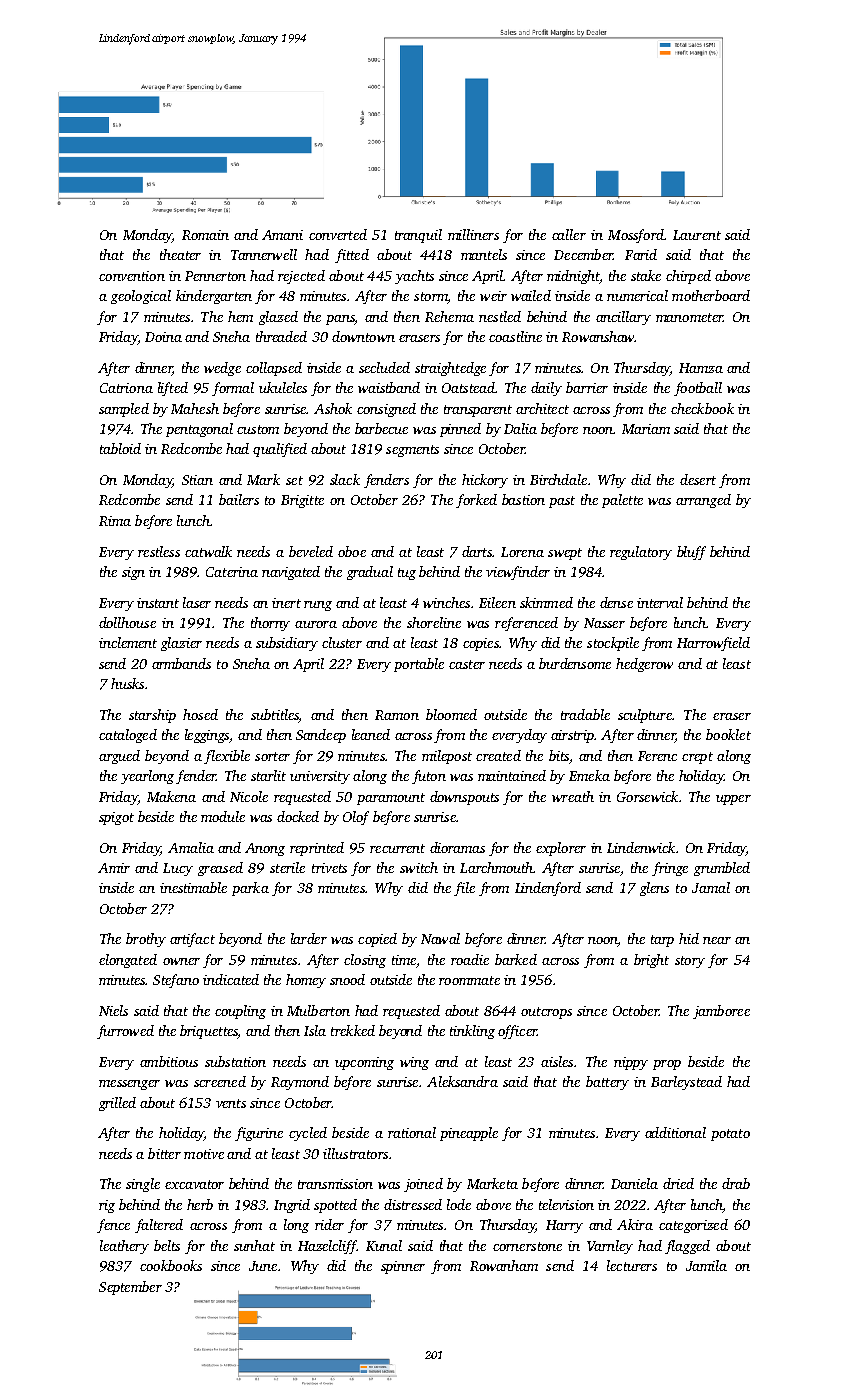 This page has height=1400, width=849. Describe the element at coordinates (114, 868) in the page. I see `Amir` at that location.
